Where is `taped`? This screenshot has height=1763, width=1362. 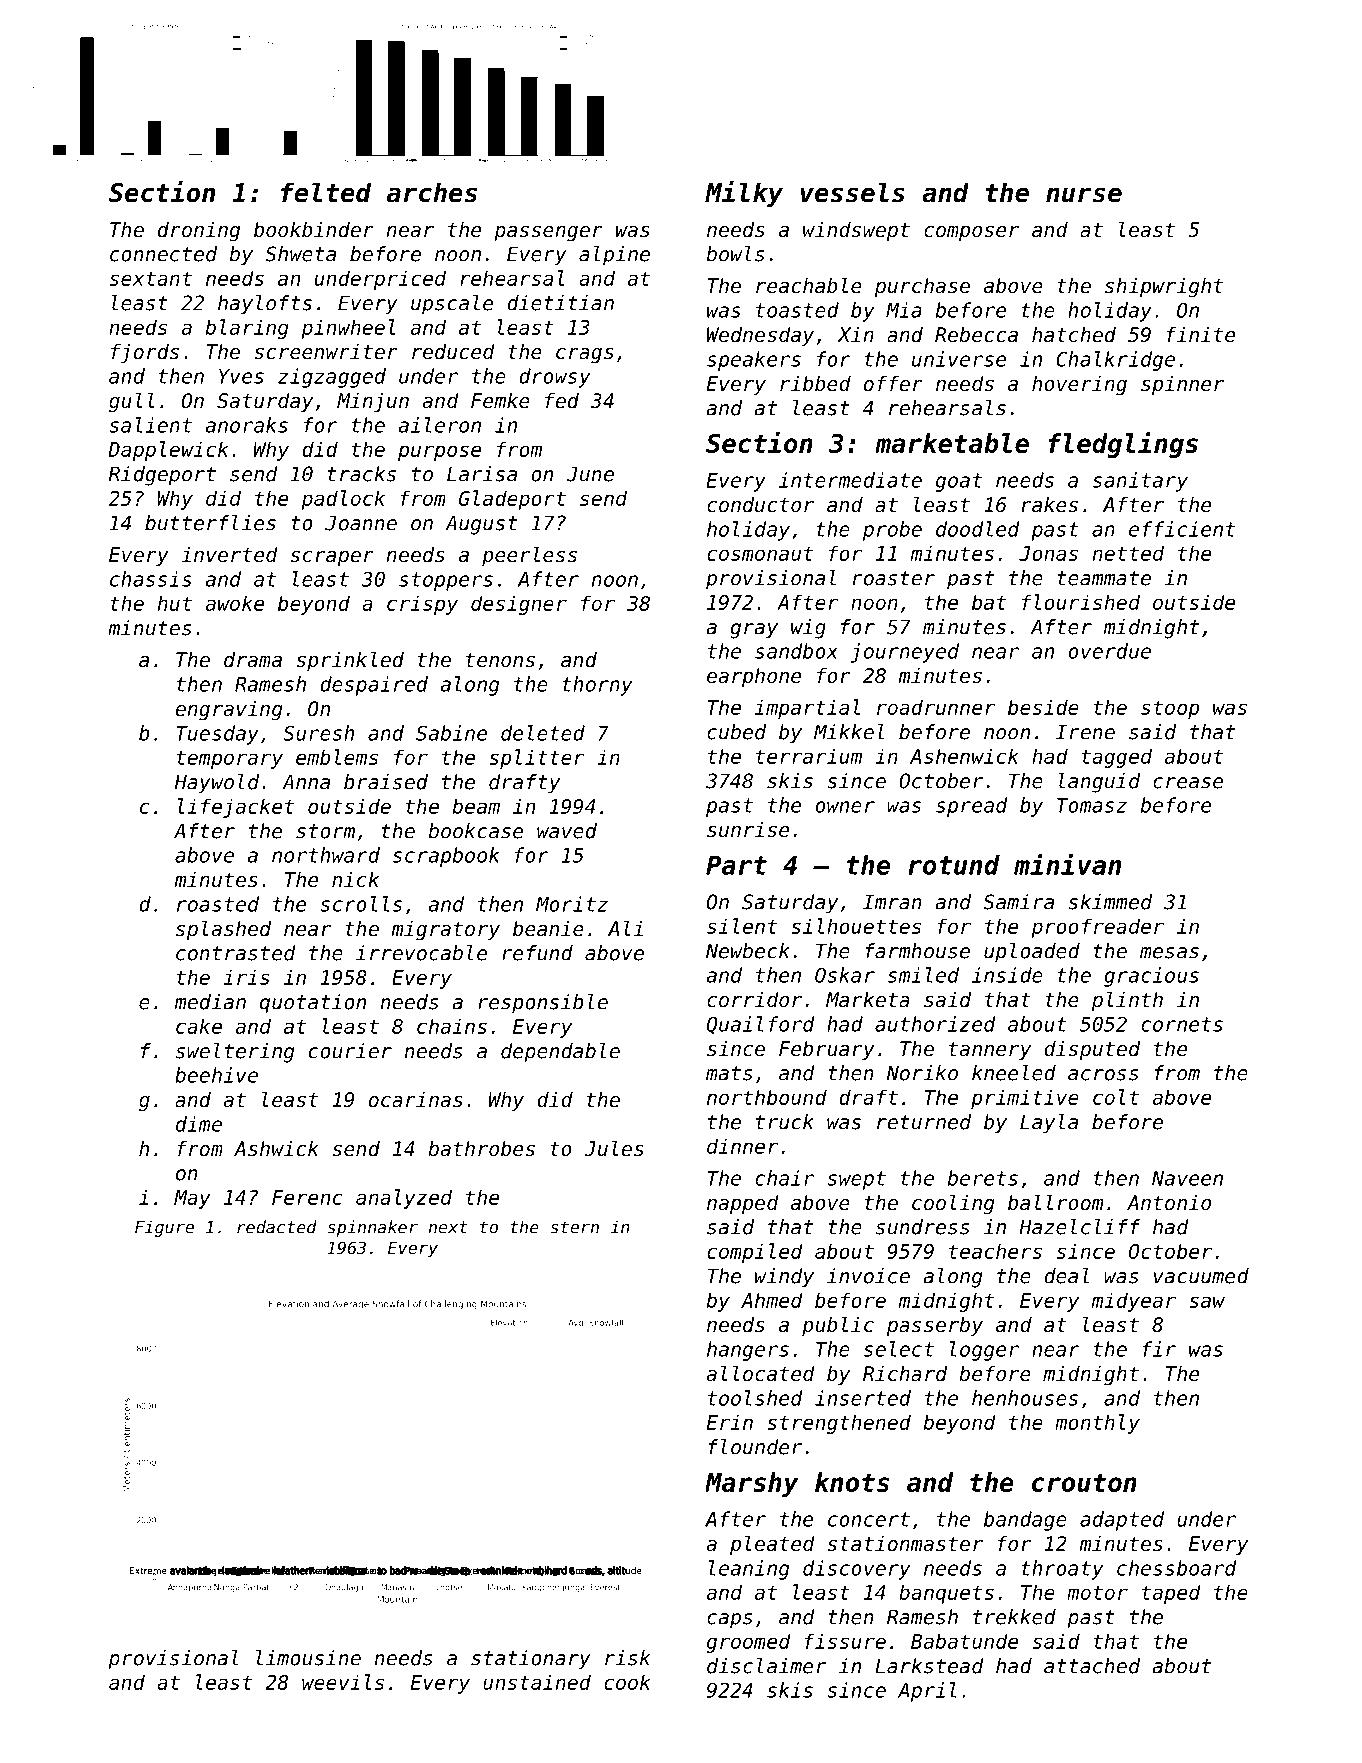 taped is located at coordinates (1171, 1594).
